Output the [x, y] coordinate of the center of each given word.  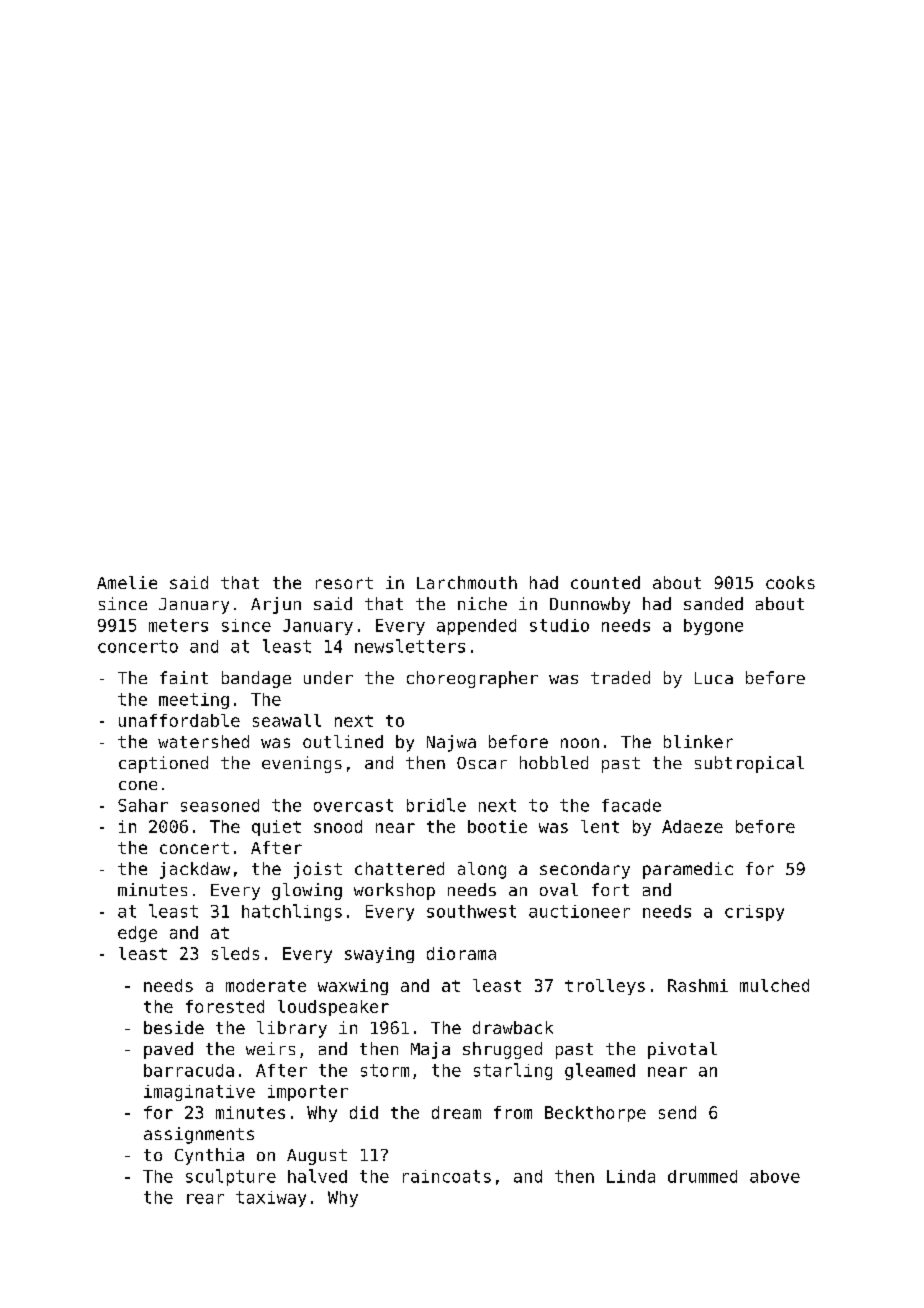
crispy [754, 913]
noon [580, 743]
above [775, 1176]
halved [317, 1176]
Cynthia [209, 1156]
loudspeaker [333, 1008]
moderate [266, 985]
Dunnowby [590, 605]
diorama [461, 953]
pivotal [682, 1050]
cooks [790, 582]
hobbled [554, 762]
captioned [163, 764]
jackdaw [195, 870]
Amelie [127, 582]
